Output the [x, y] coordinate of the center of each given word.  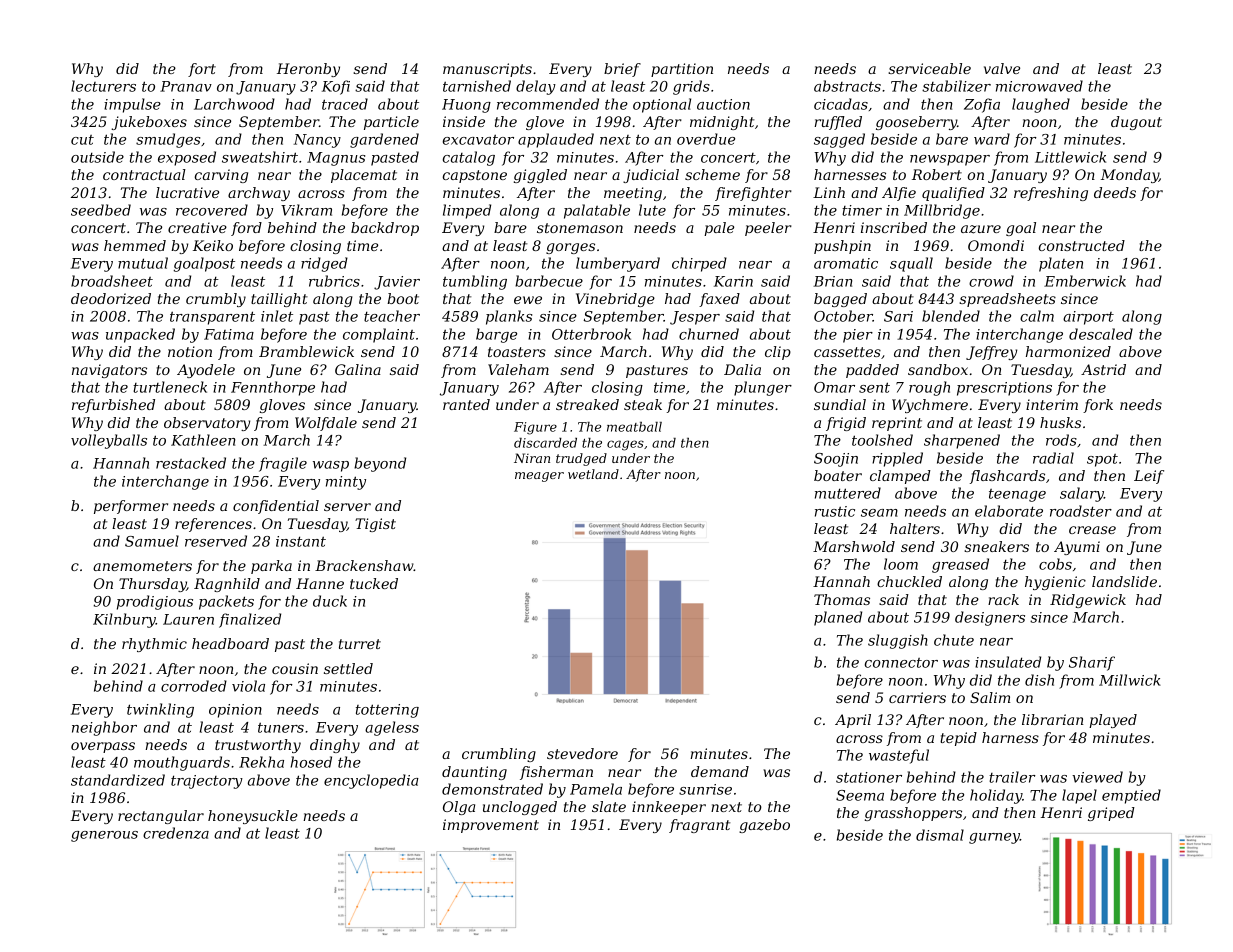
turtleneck [170, 387]
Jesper [695, 318]
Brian [832, 281]
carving [221, 176]
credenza [176, 833]
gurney [994, 838]
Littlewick [1070, 157]
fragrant [699, 826]
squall [911, 264]
